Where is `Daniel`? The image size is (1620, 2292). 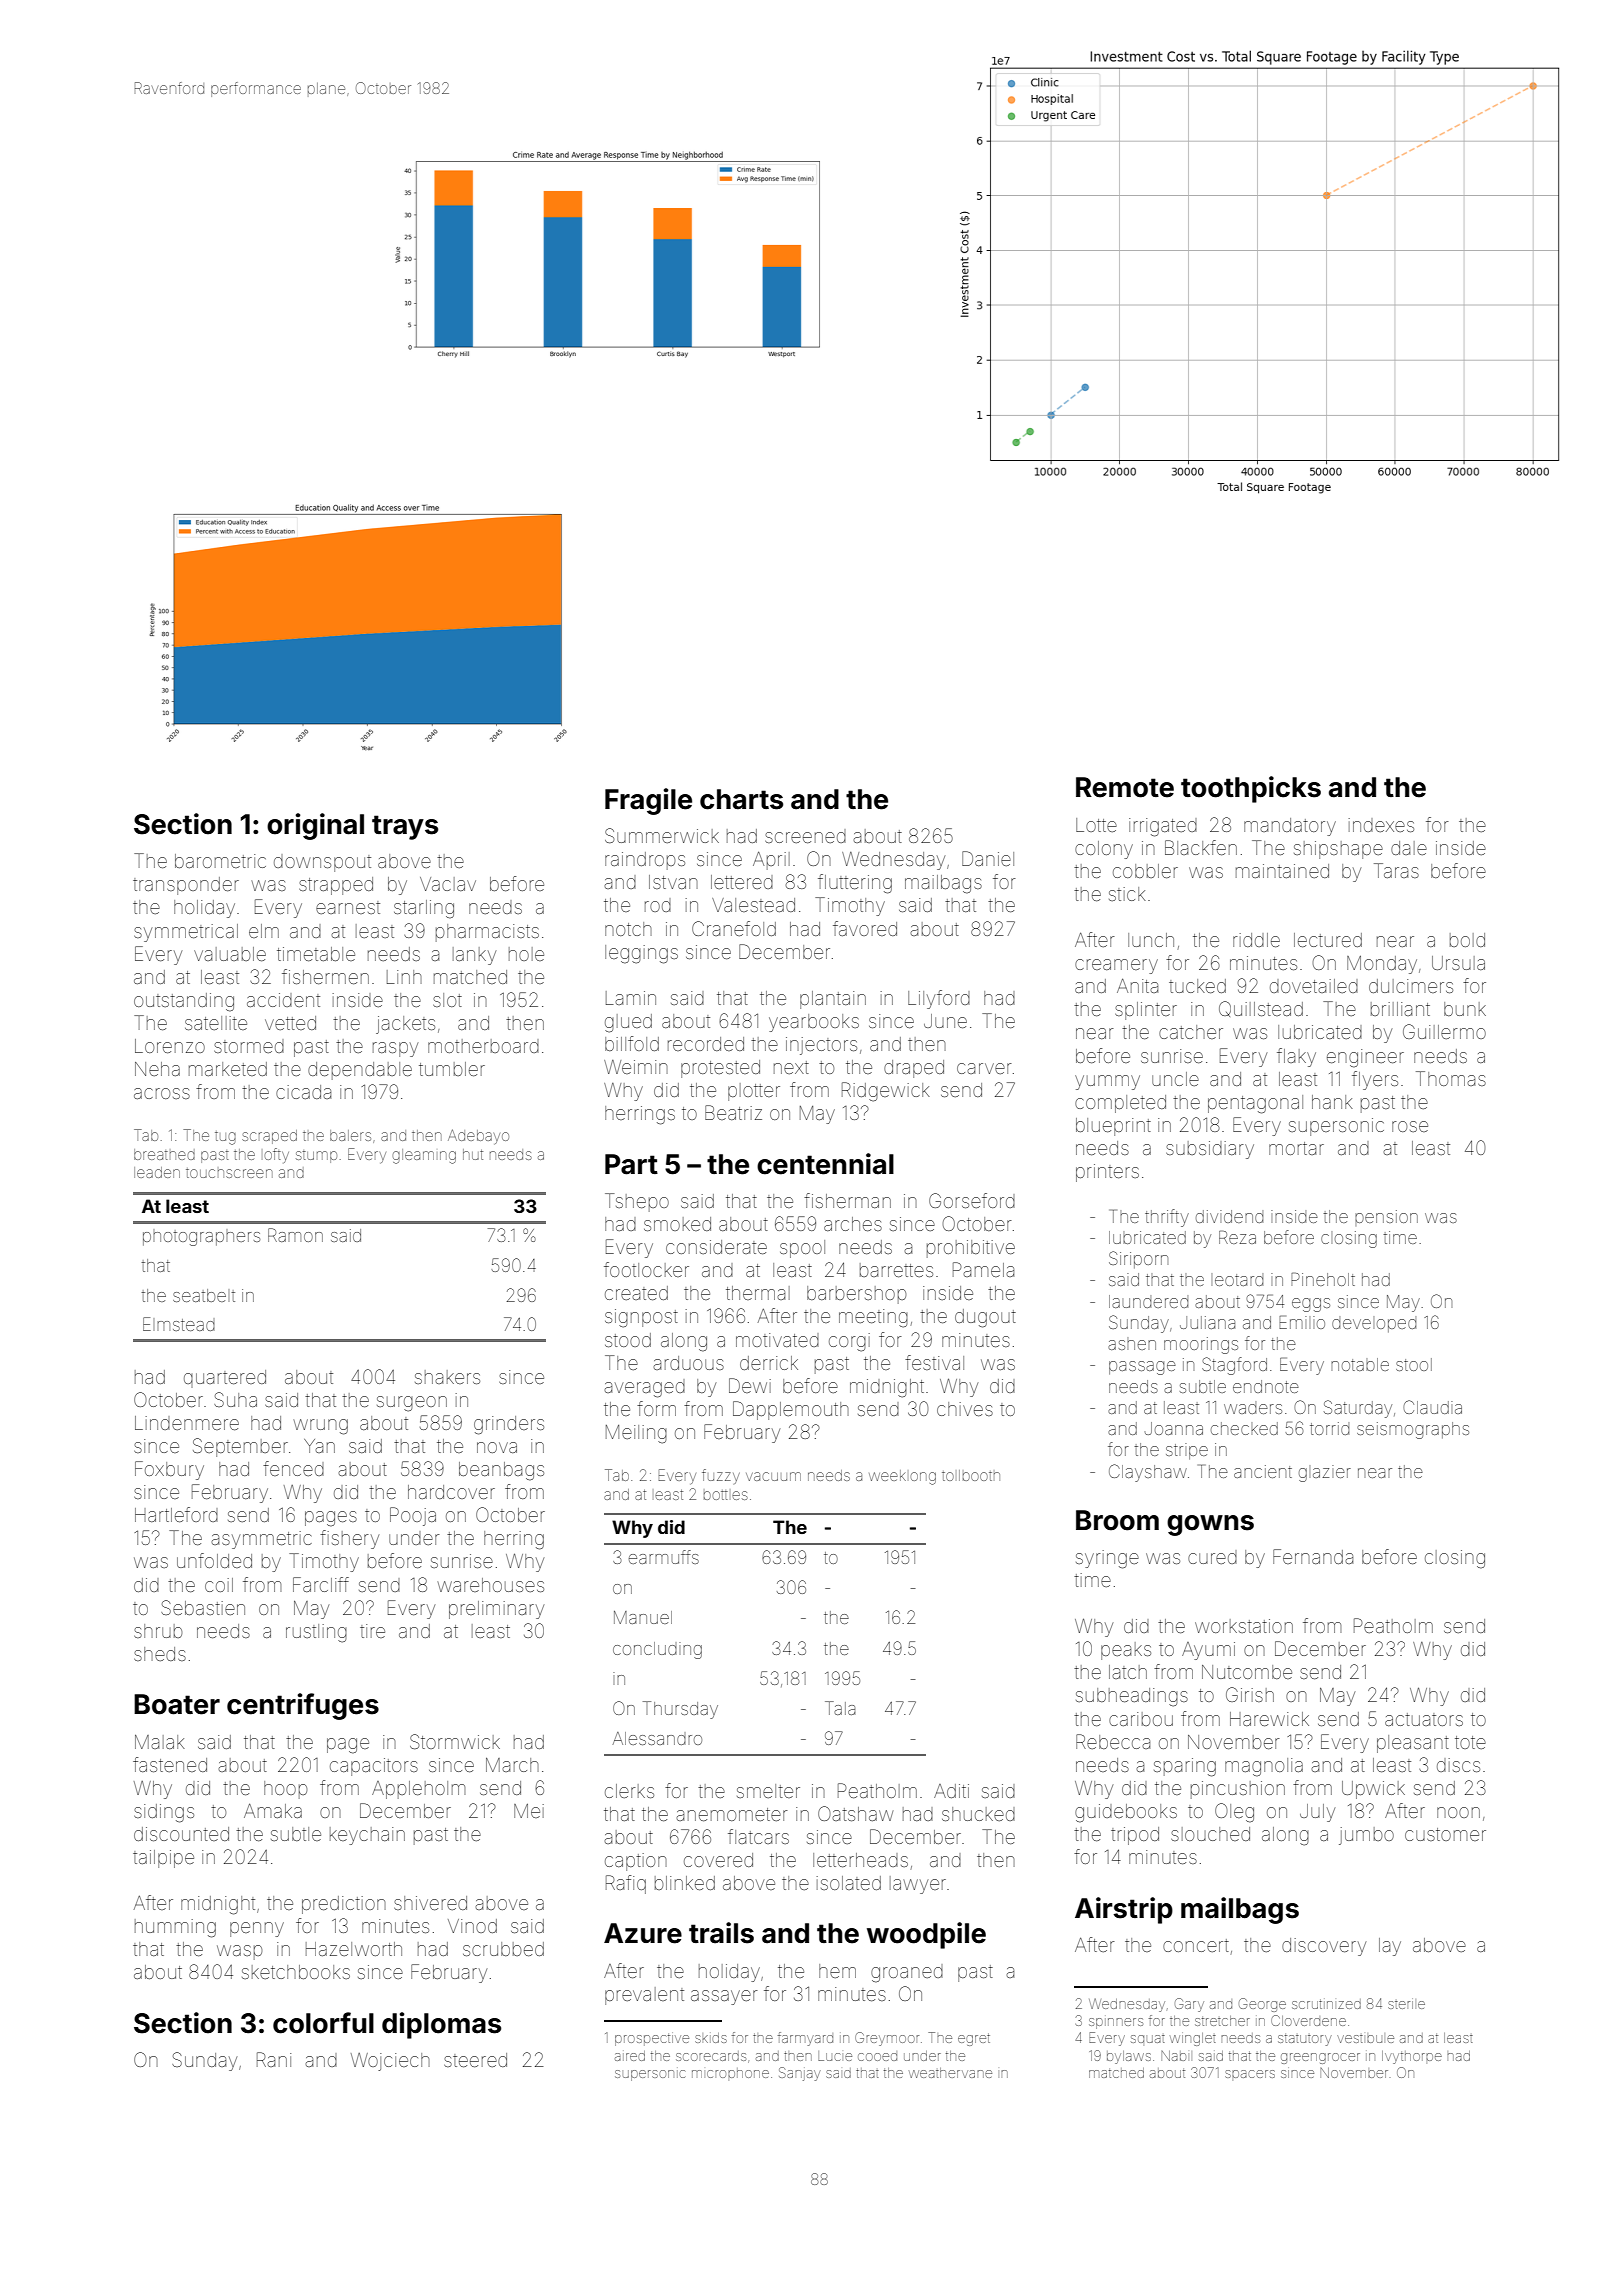
Daniel is located at coordinates (988, 858).
